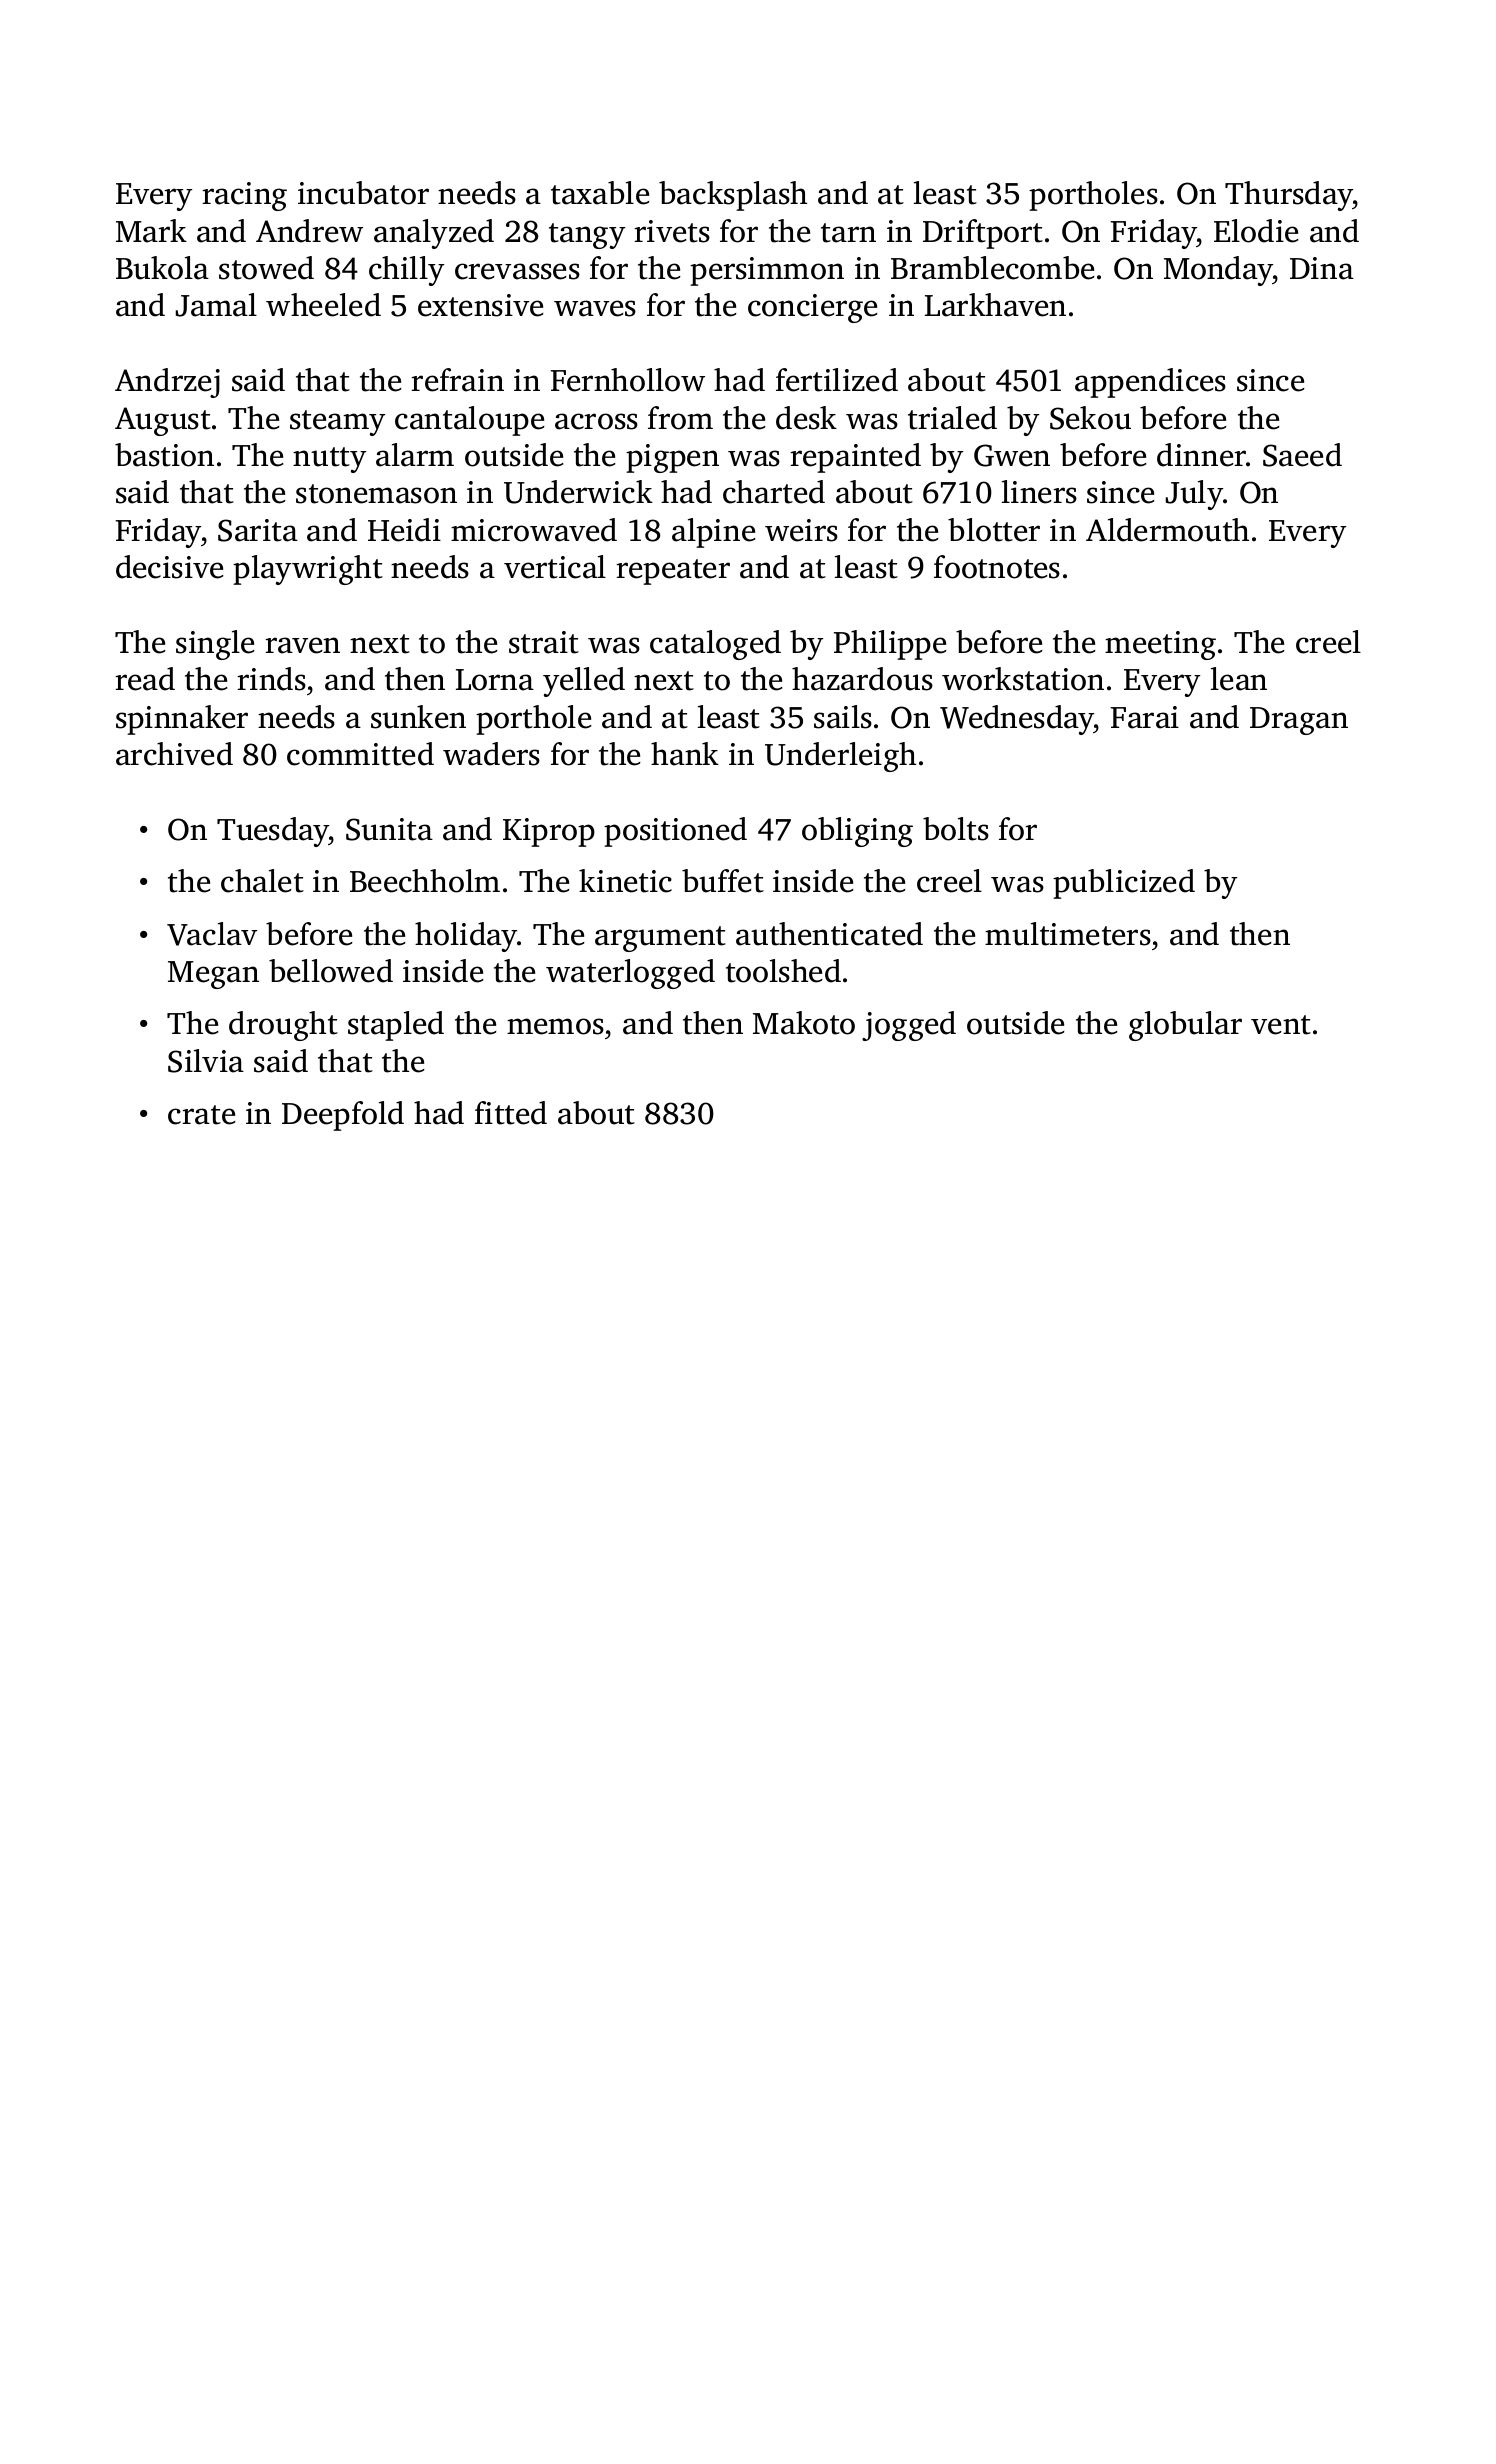 This screenshot has height=2464, width=1496. Describe the element at coordinates (511, 1113) in the screenshot. I see `fitted` at that location.
